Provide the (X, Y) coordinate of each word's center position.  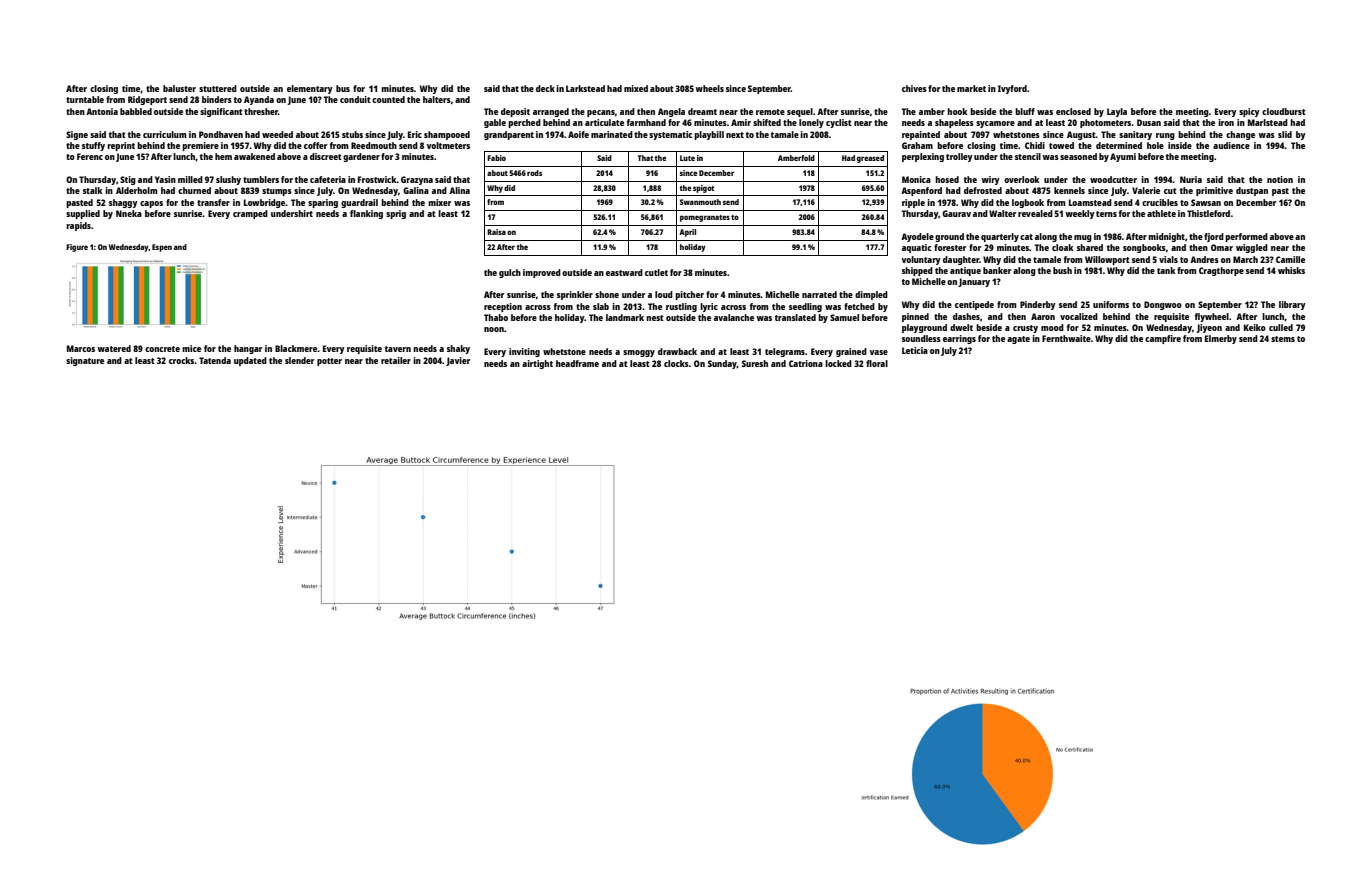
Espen (162, 248)
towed (1061, 145)
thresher (261, 111)
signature (85, 361)
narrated (819, 294)
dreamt (702, 111)
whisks (1291, 270)
